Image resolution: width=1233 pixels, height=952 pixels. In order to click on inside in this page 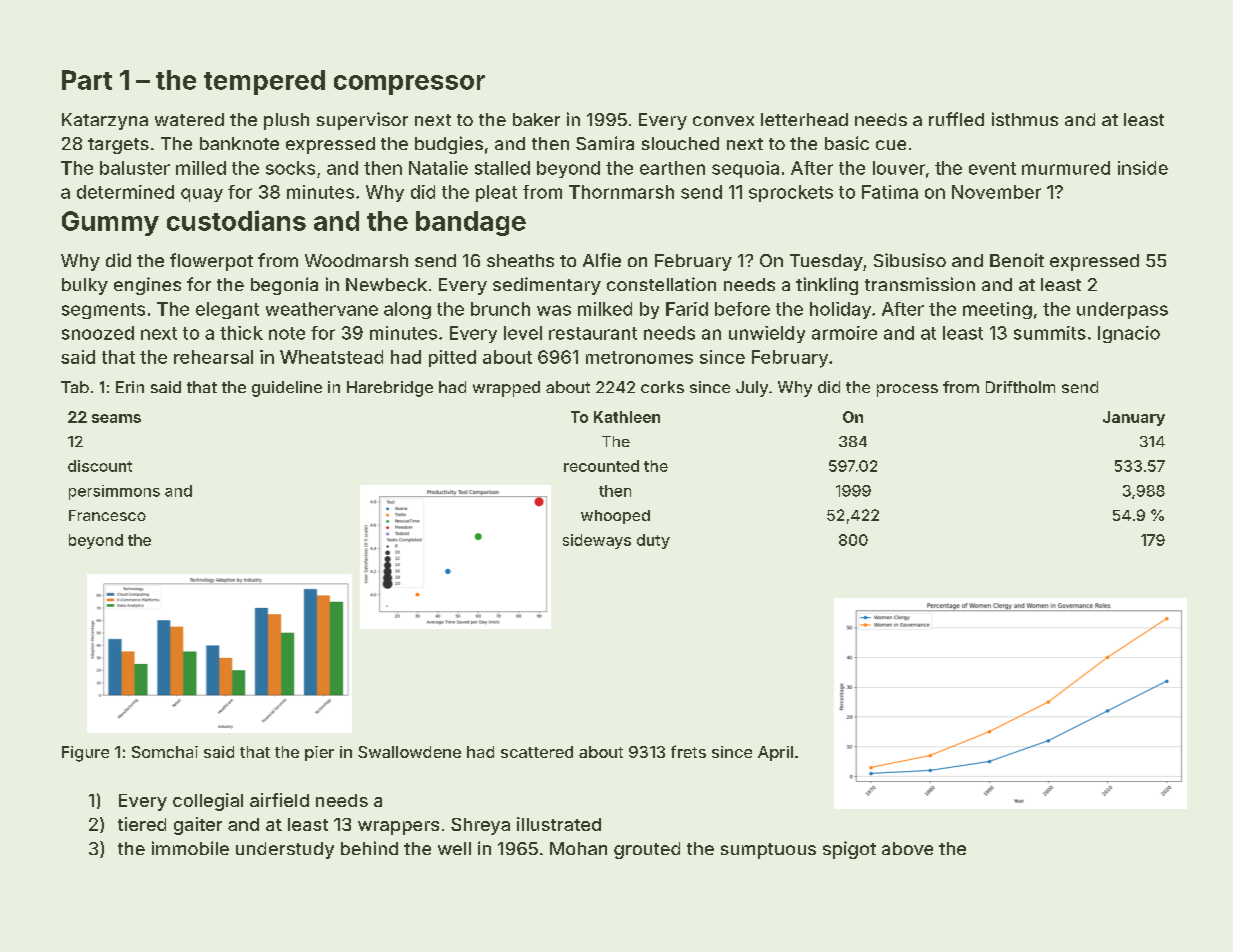, I will do `click(1143, 168)`.
